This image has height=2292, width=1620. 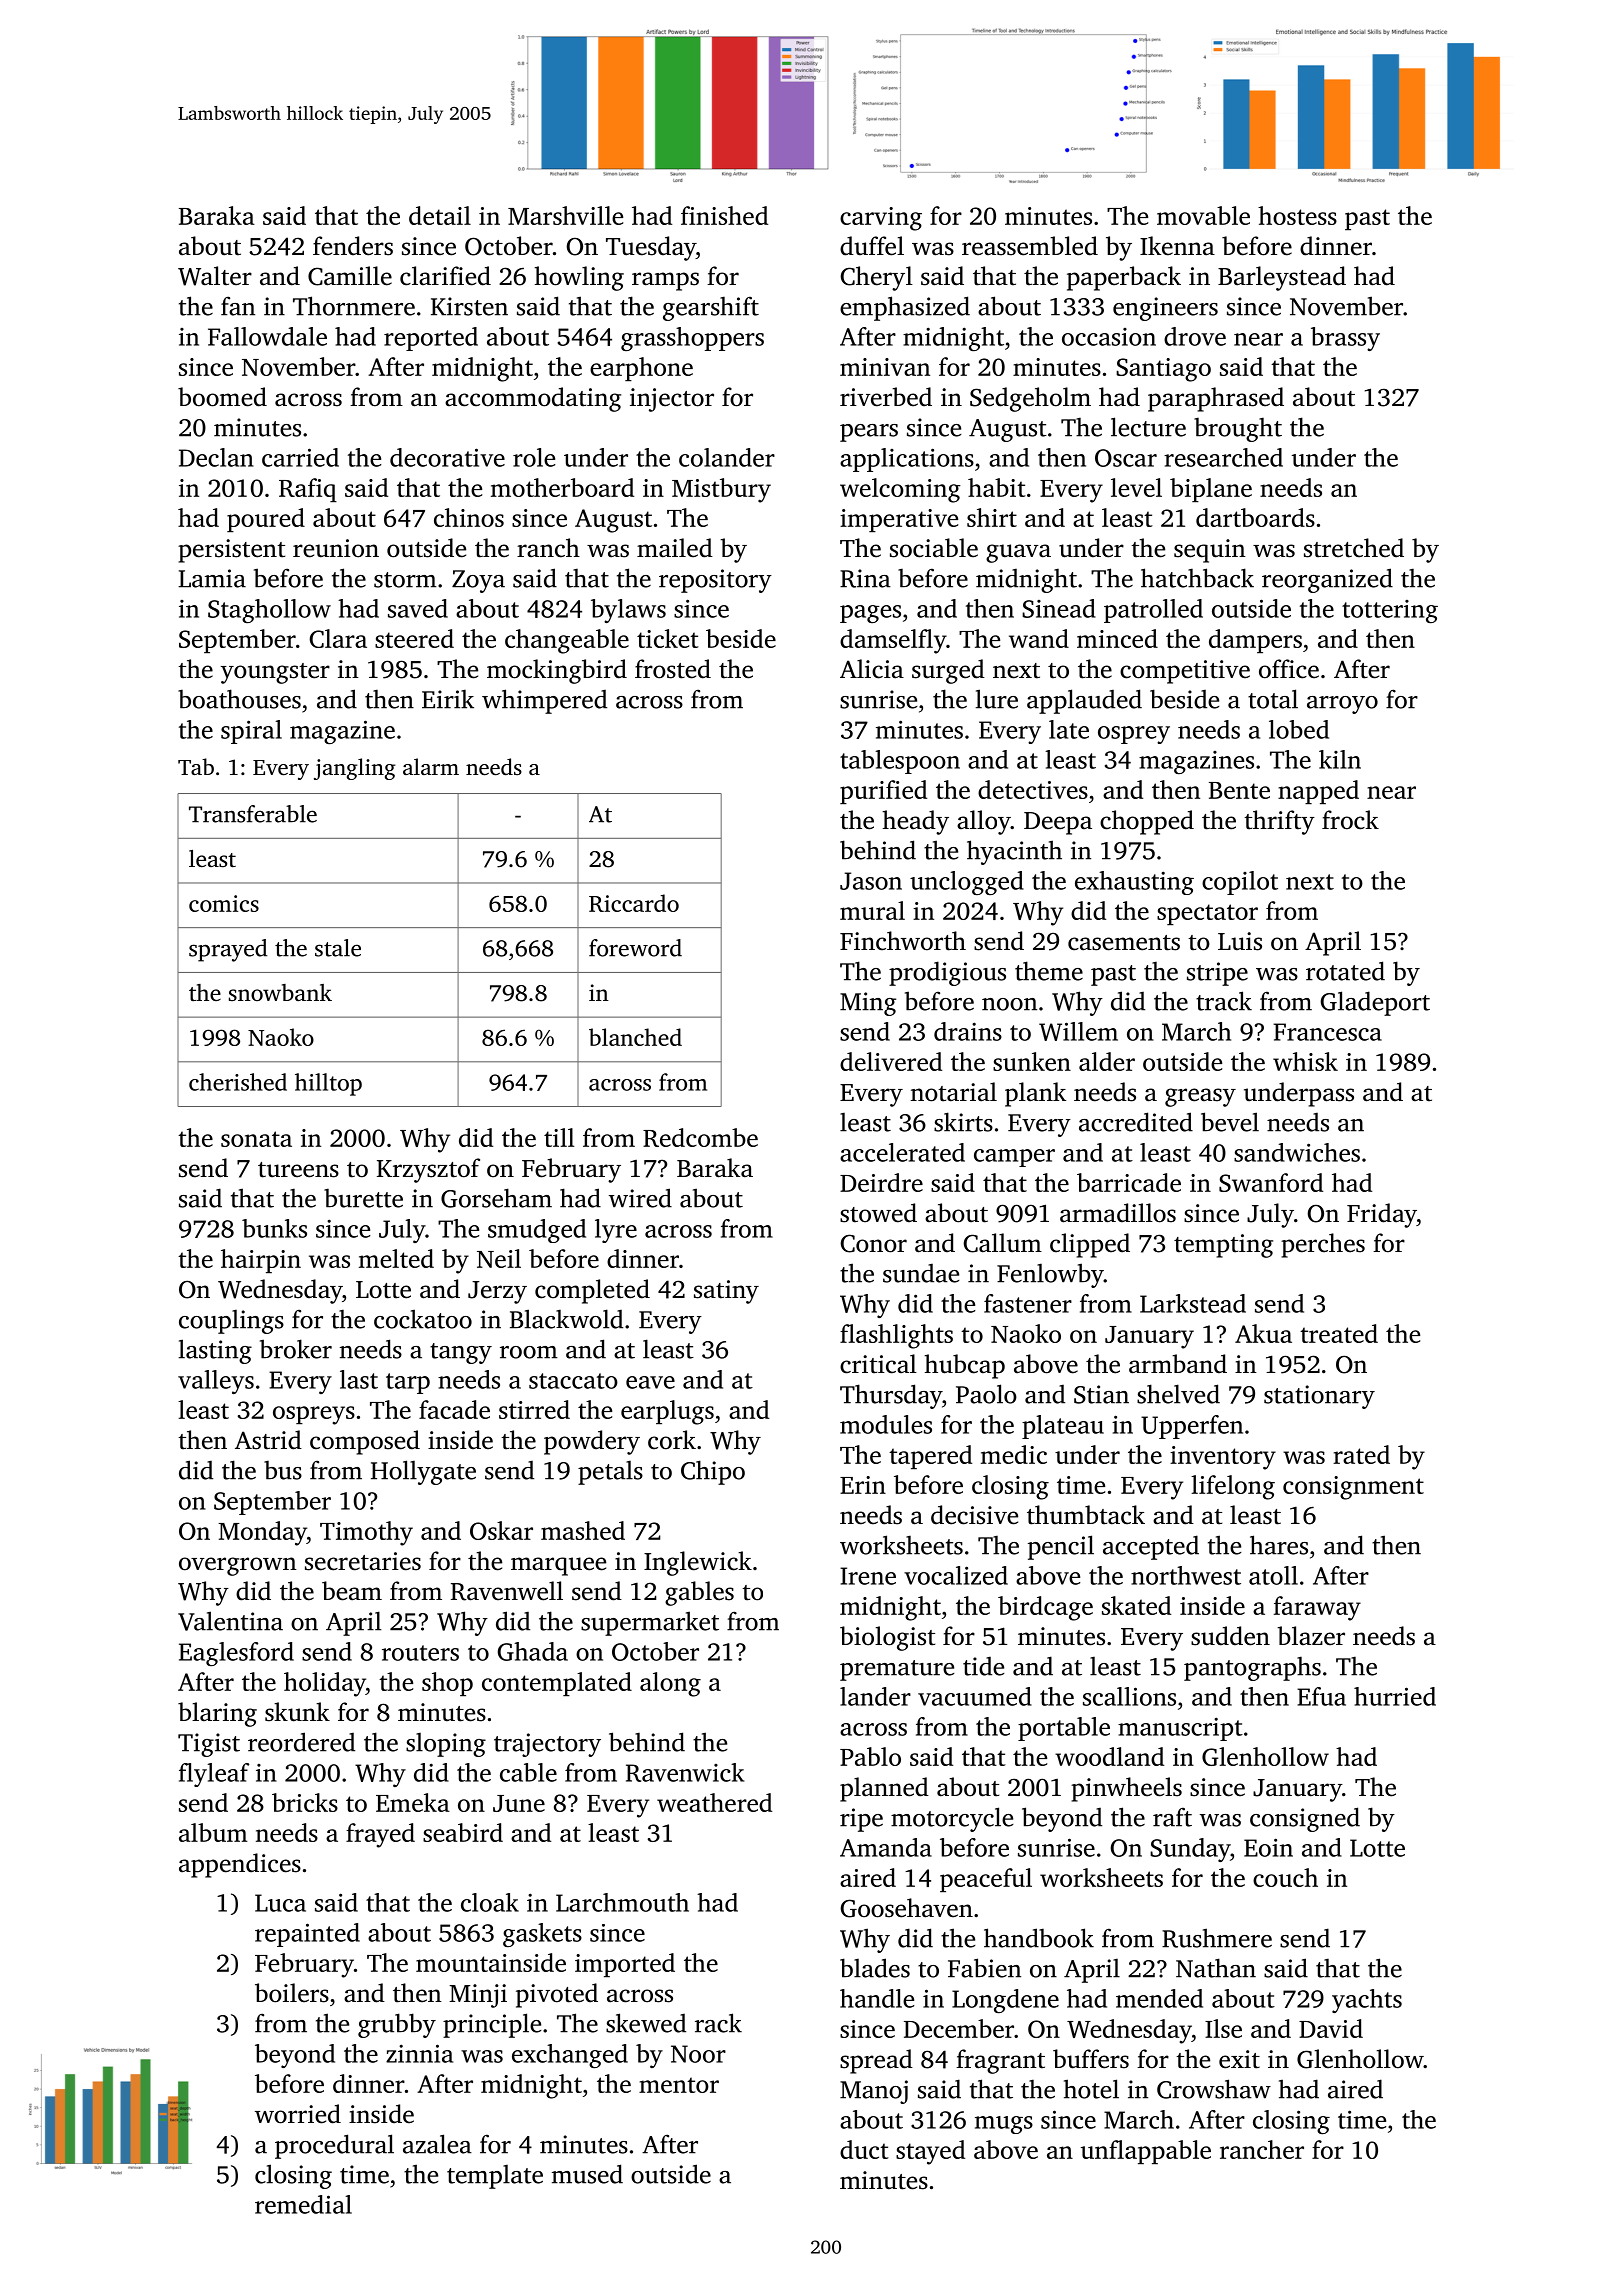 What do you see at coordinates (881, 219) in the image?
I see `carving` at bounding box center [881, 219].
